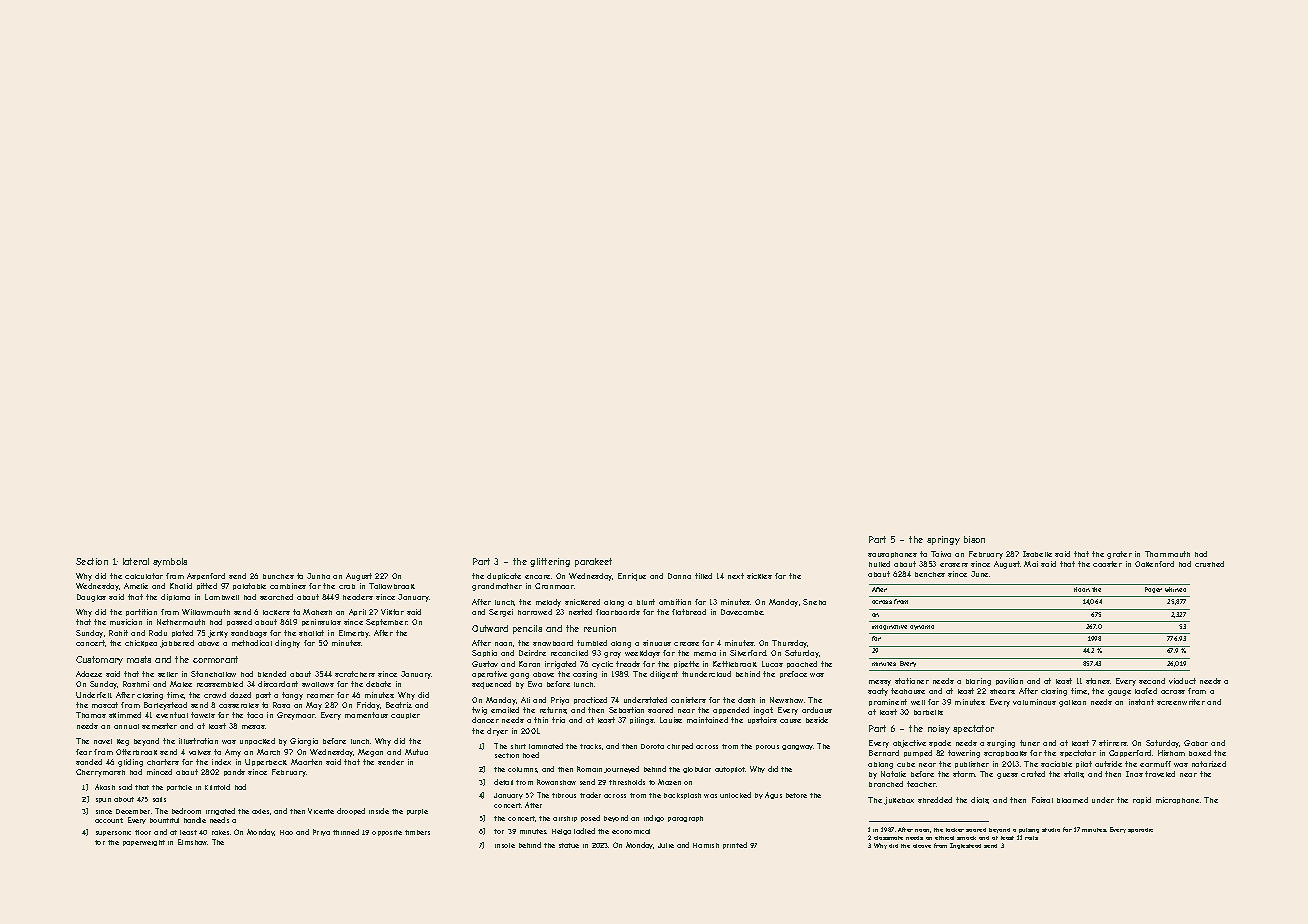  I want to click on practiced, so click(590, 700).
